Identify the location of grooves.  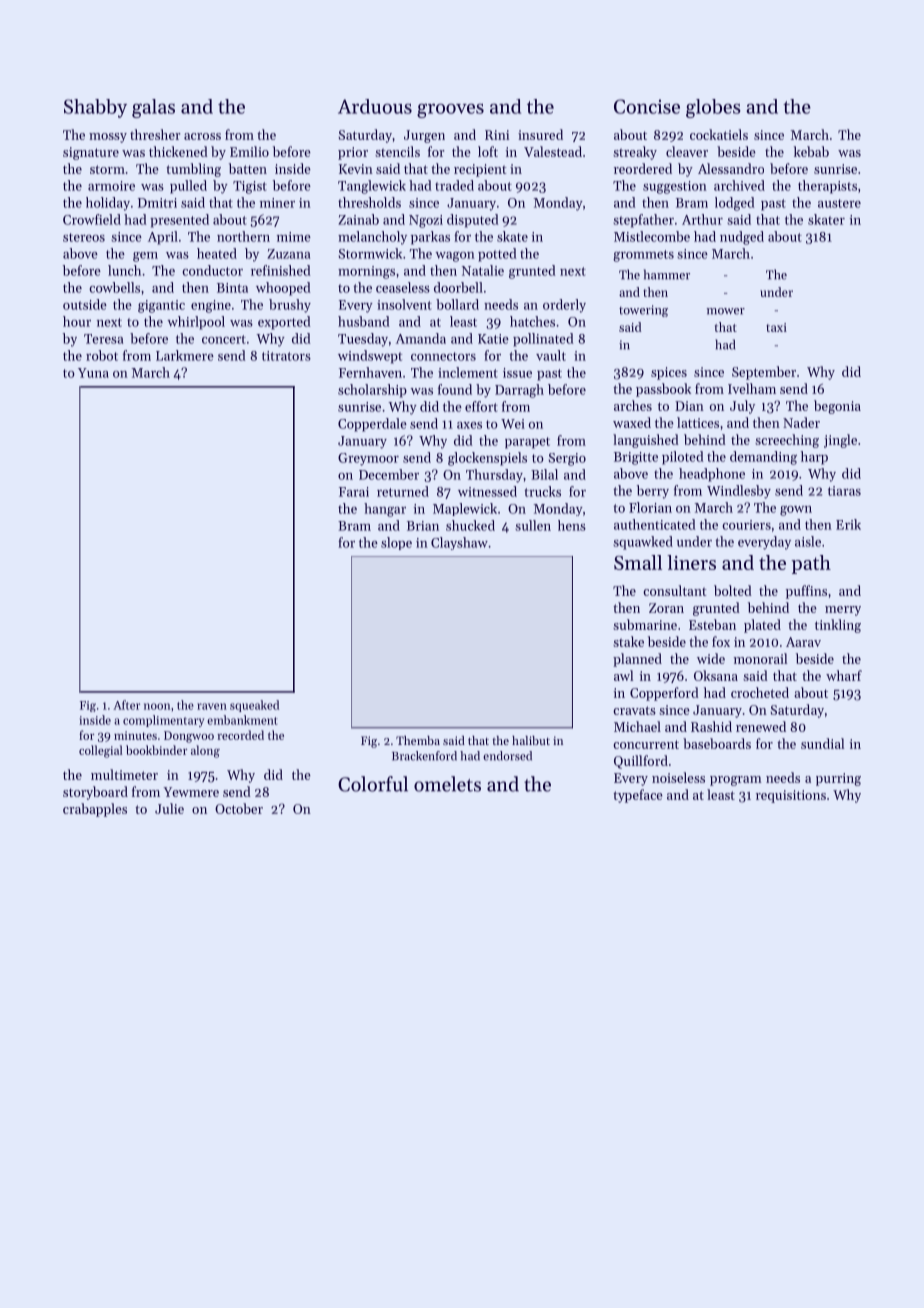
(450, 110).
